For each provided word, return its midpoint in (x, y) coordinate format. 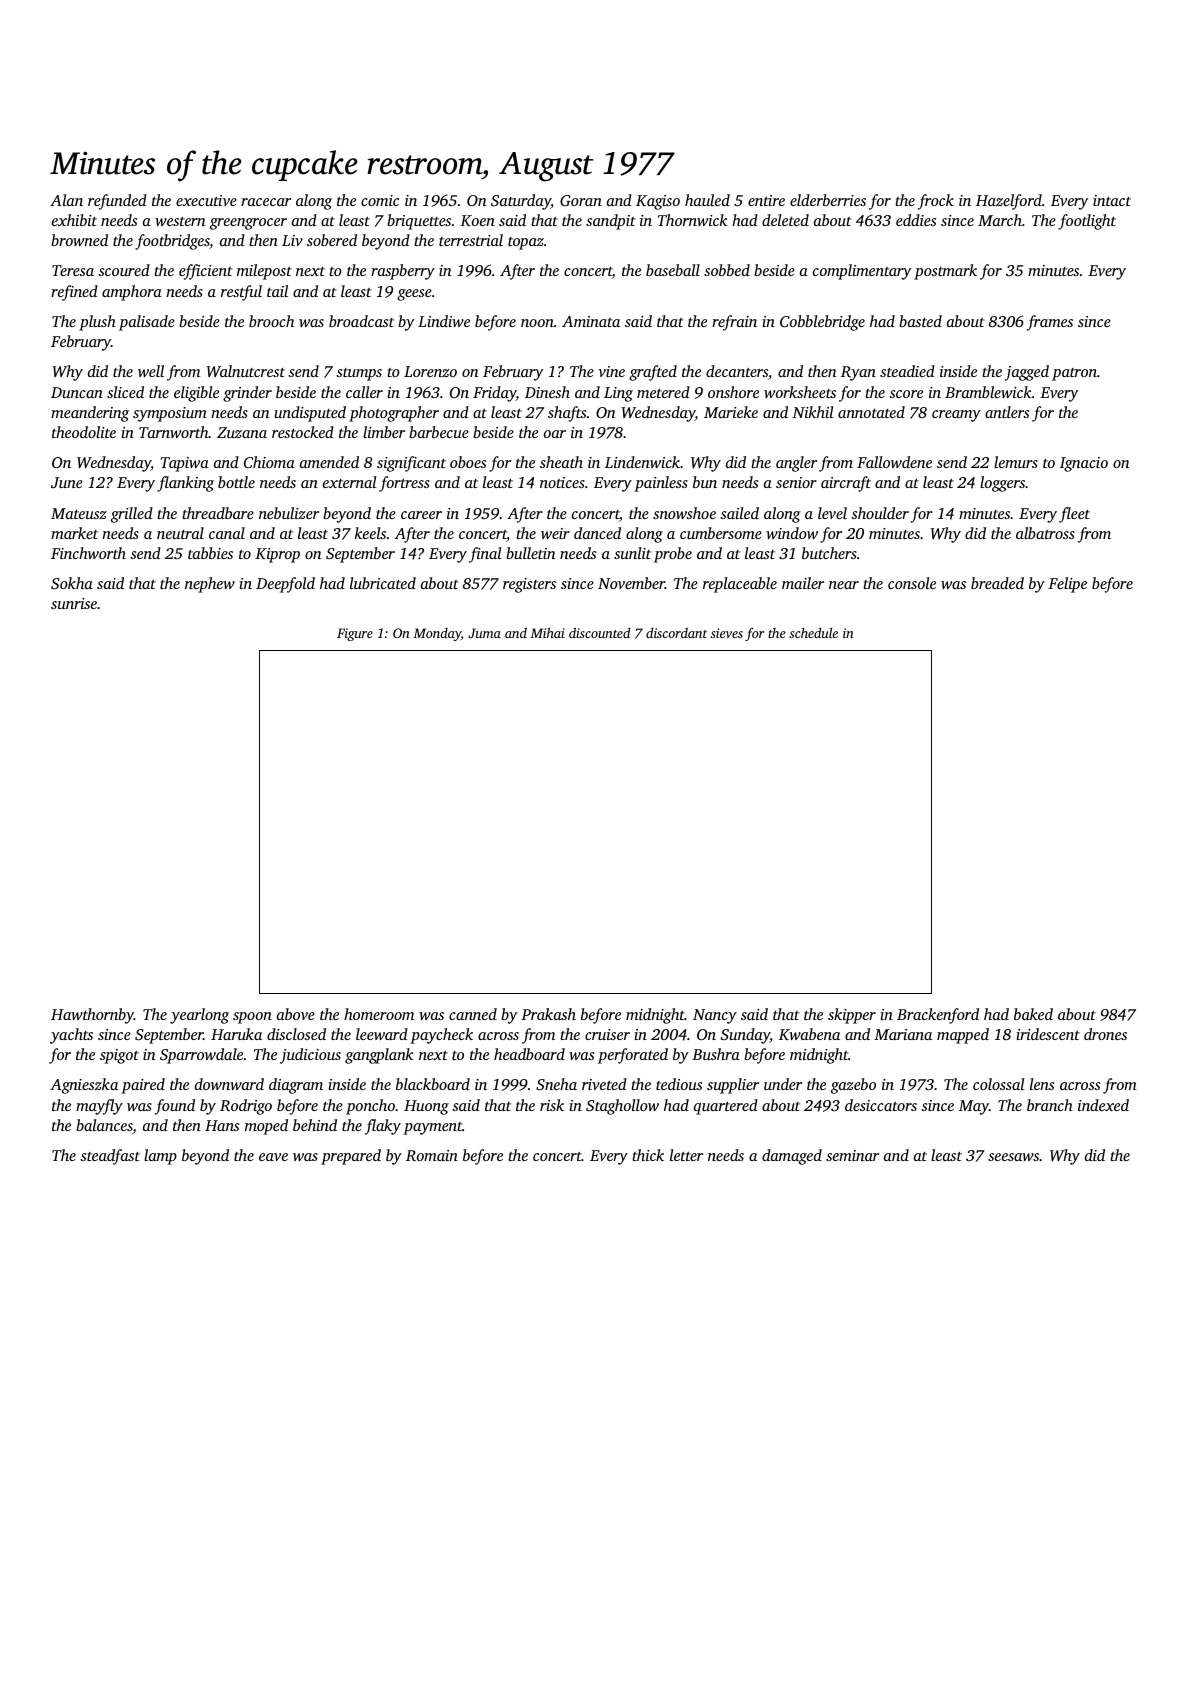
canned (473, 1014)
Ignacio (1084, 464)
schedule (813, 633)
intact (1112, 200)
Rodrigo (246, 1107)
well (151, 371)
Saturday (521, 202)
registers (529, 585)
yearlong (199, 1016)
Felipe (1067, 585)
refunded (117, 202)
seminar (852, 1155)
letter (686, 1155)
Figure (355, 634)
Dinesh (547, 392)
